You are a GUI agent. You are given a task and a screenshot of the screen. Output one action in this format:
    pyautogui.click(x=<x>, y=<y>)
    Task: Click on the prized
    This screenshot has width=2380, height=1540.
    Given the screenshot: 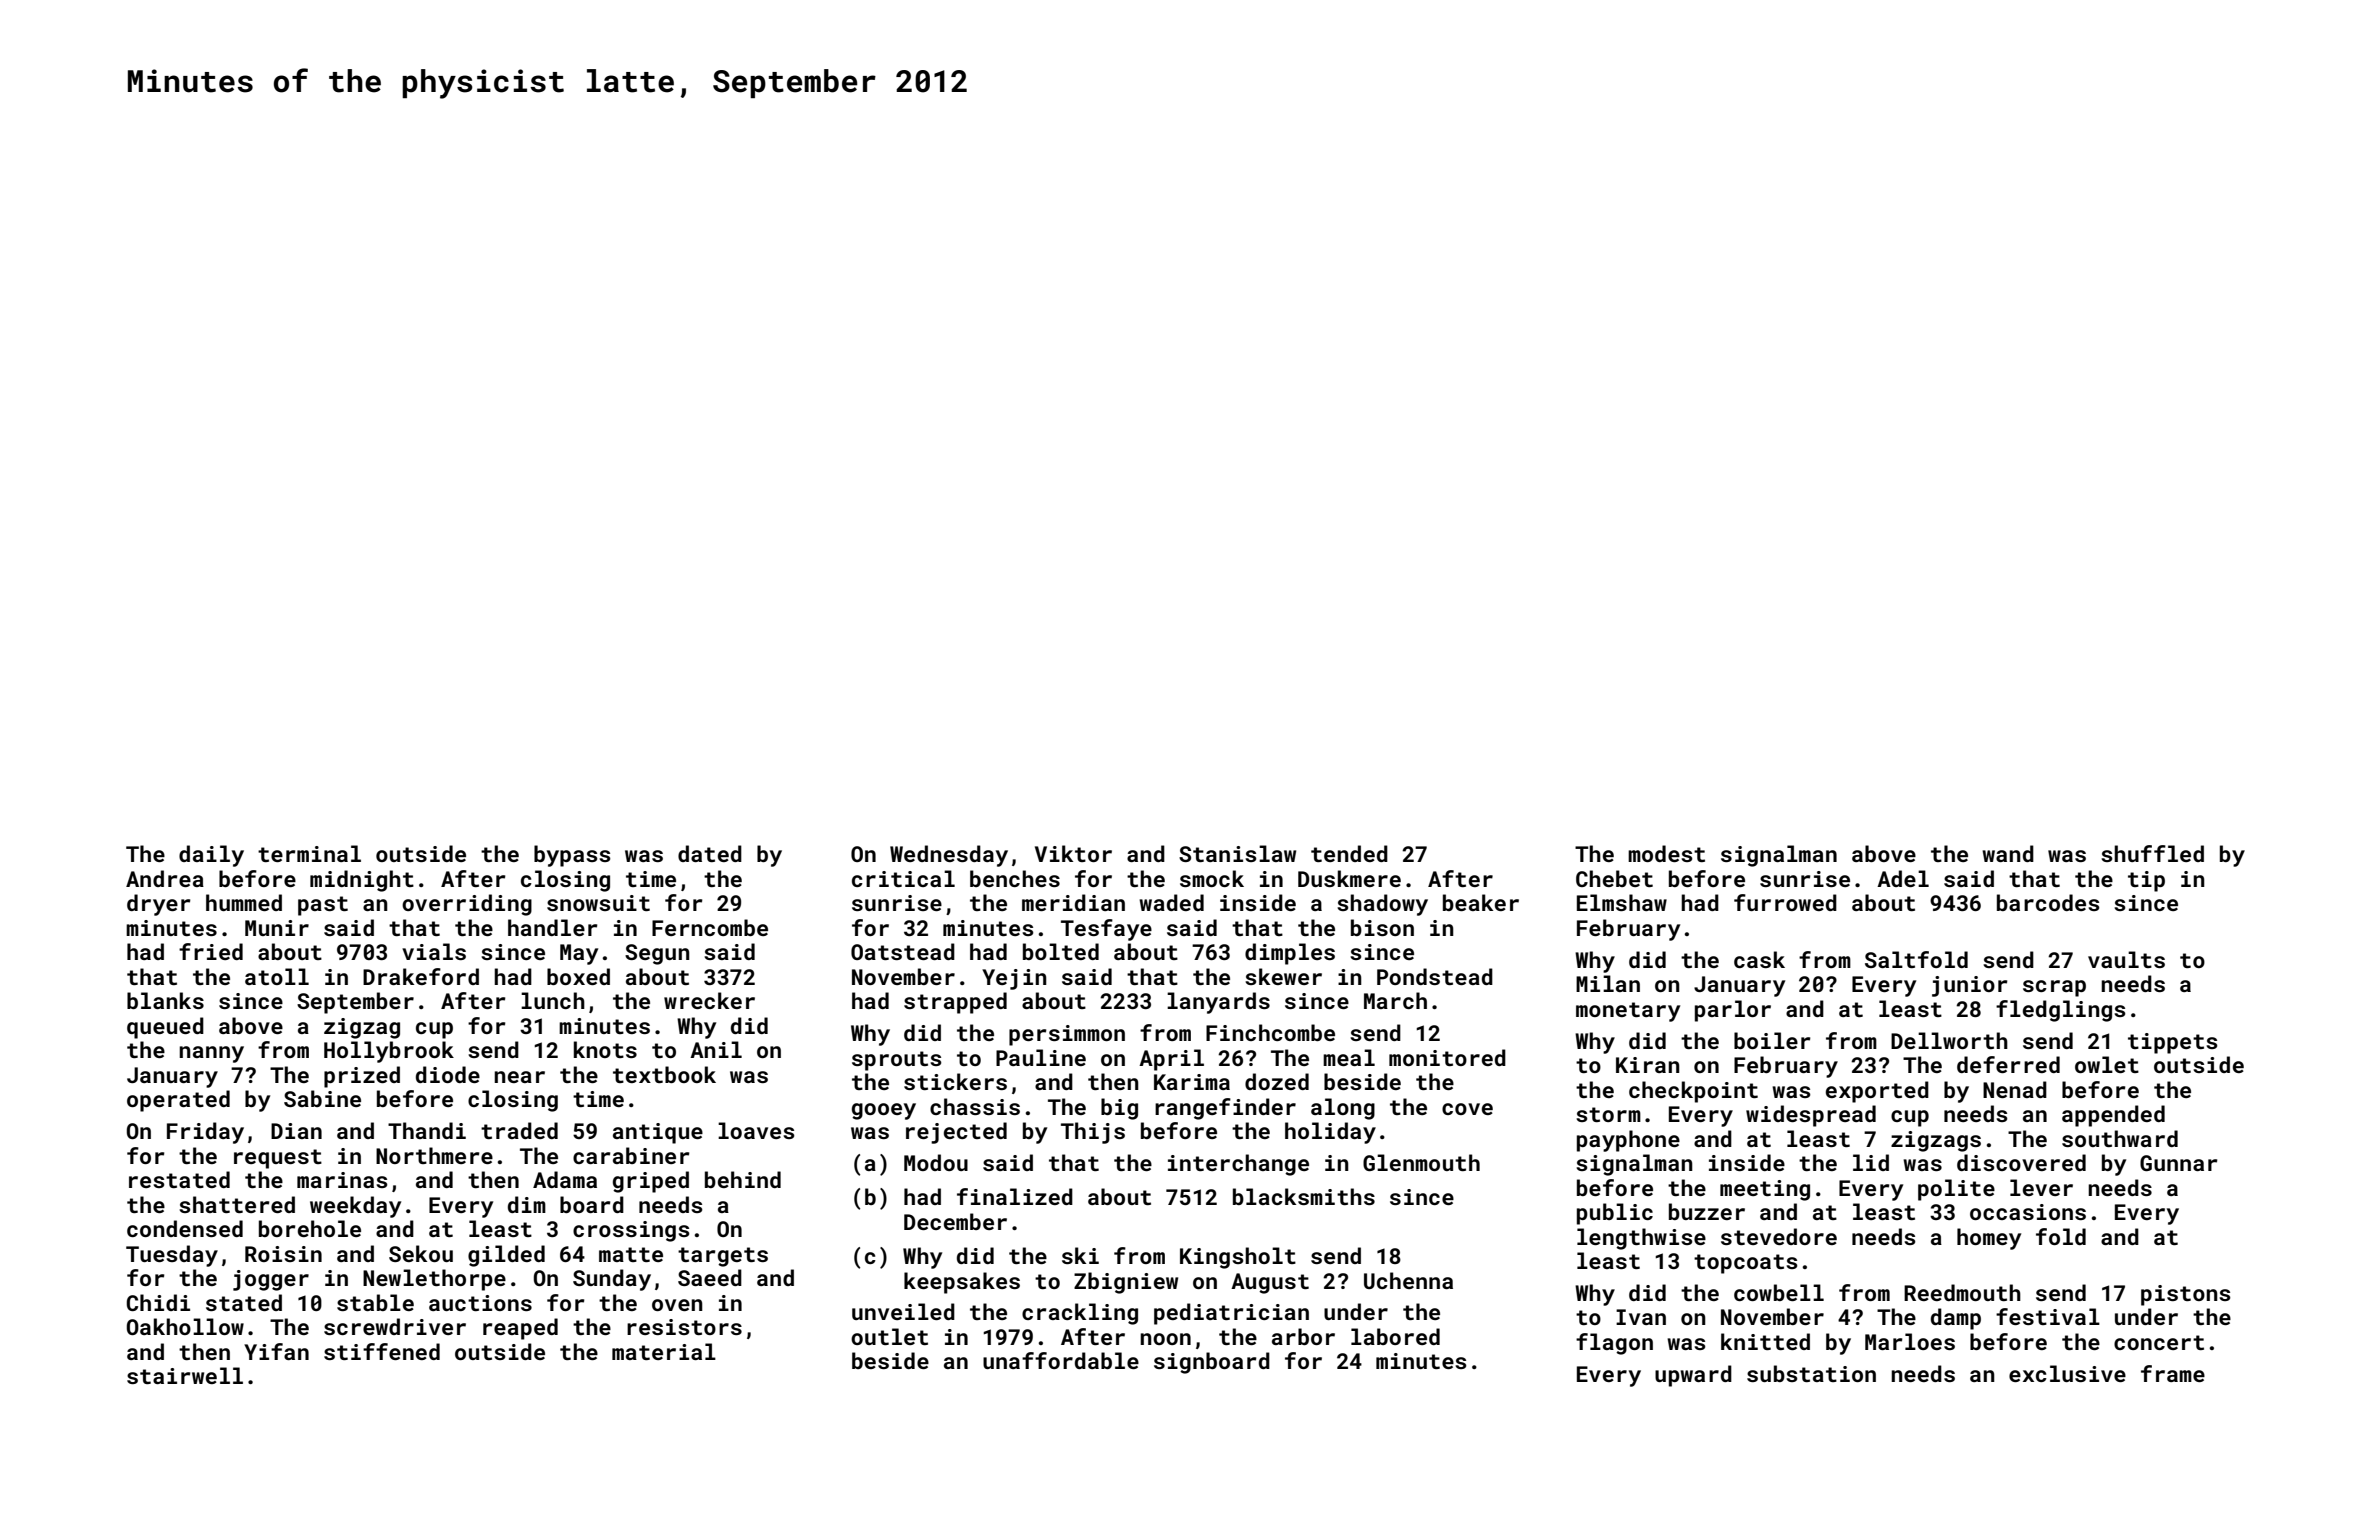 What is the action you would take?
    pyautogui.click(x=362, y=1077)
